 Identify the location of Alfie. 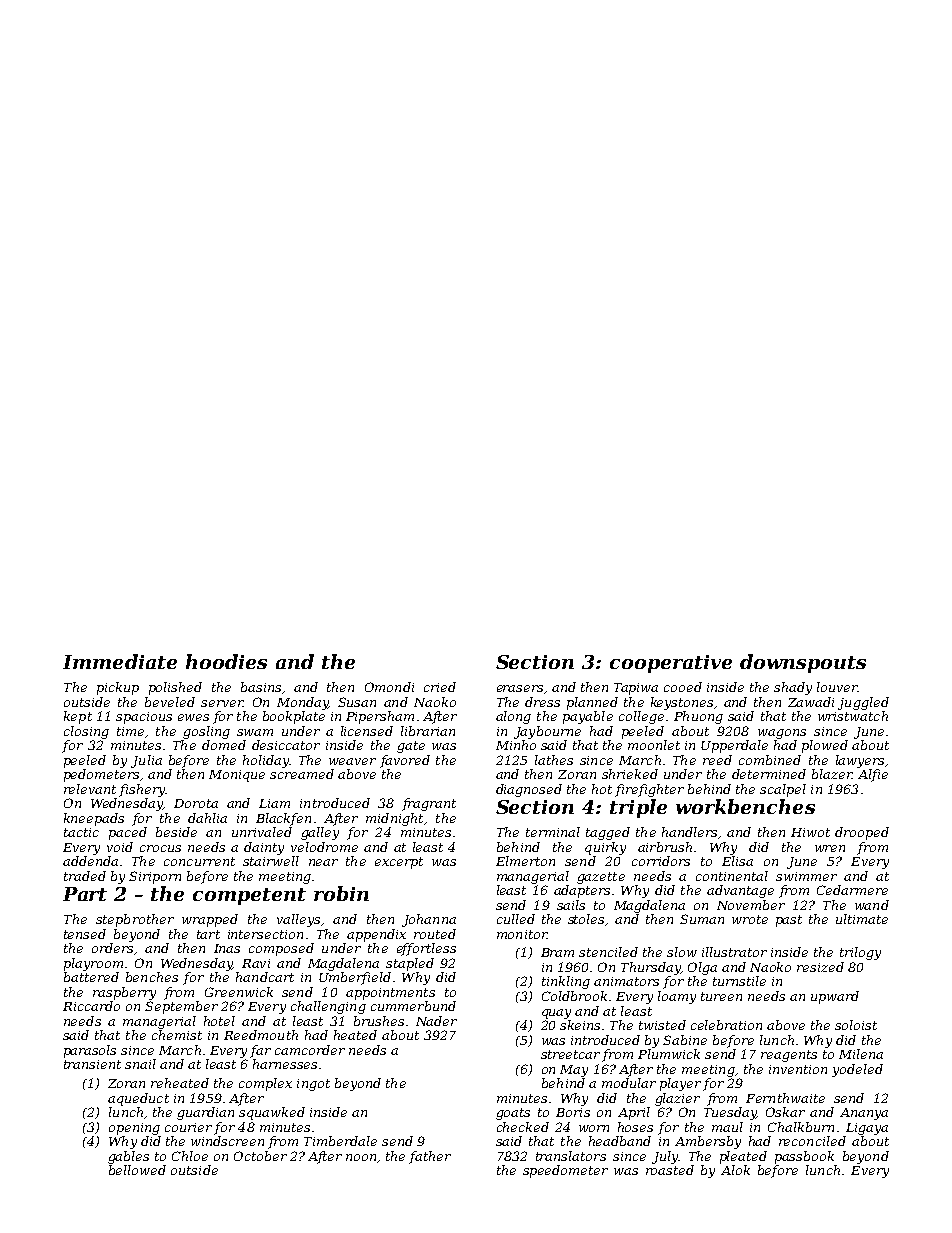
(873, 775).
